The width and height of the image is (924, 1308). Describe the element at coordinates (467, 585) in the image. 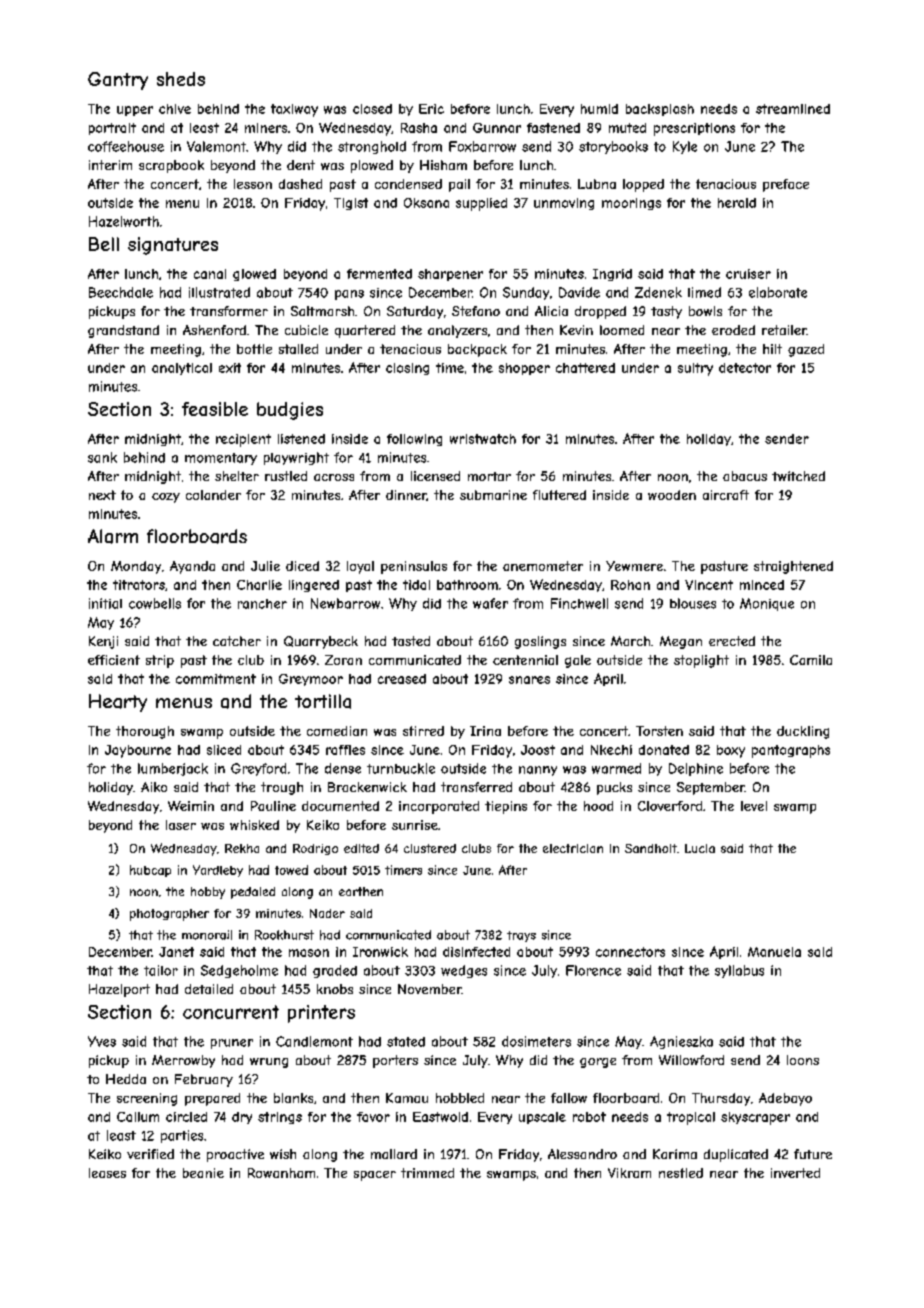

I see `bathroom` at that location.
